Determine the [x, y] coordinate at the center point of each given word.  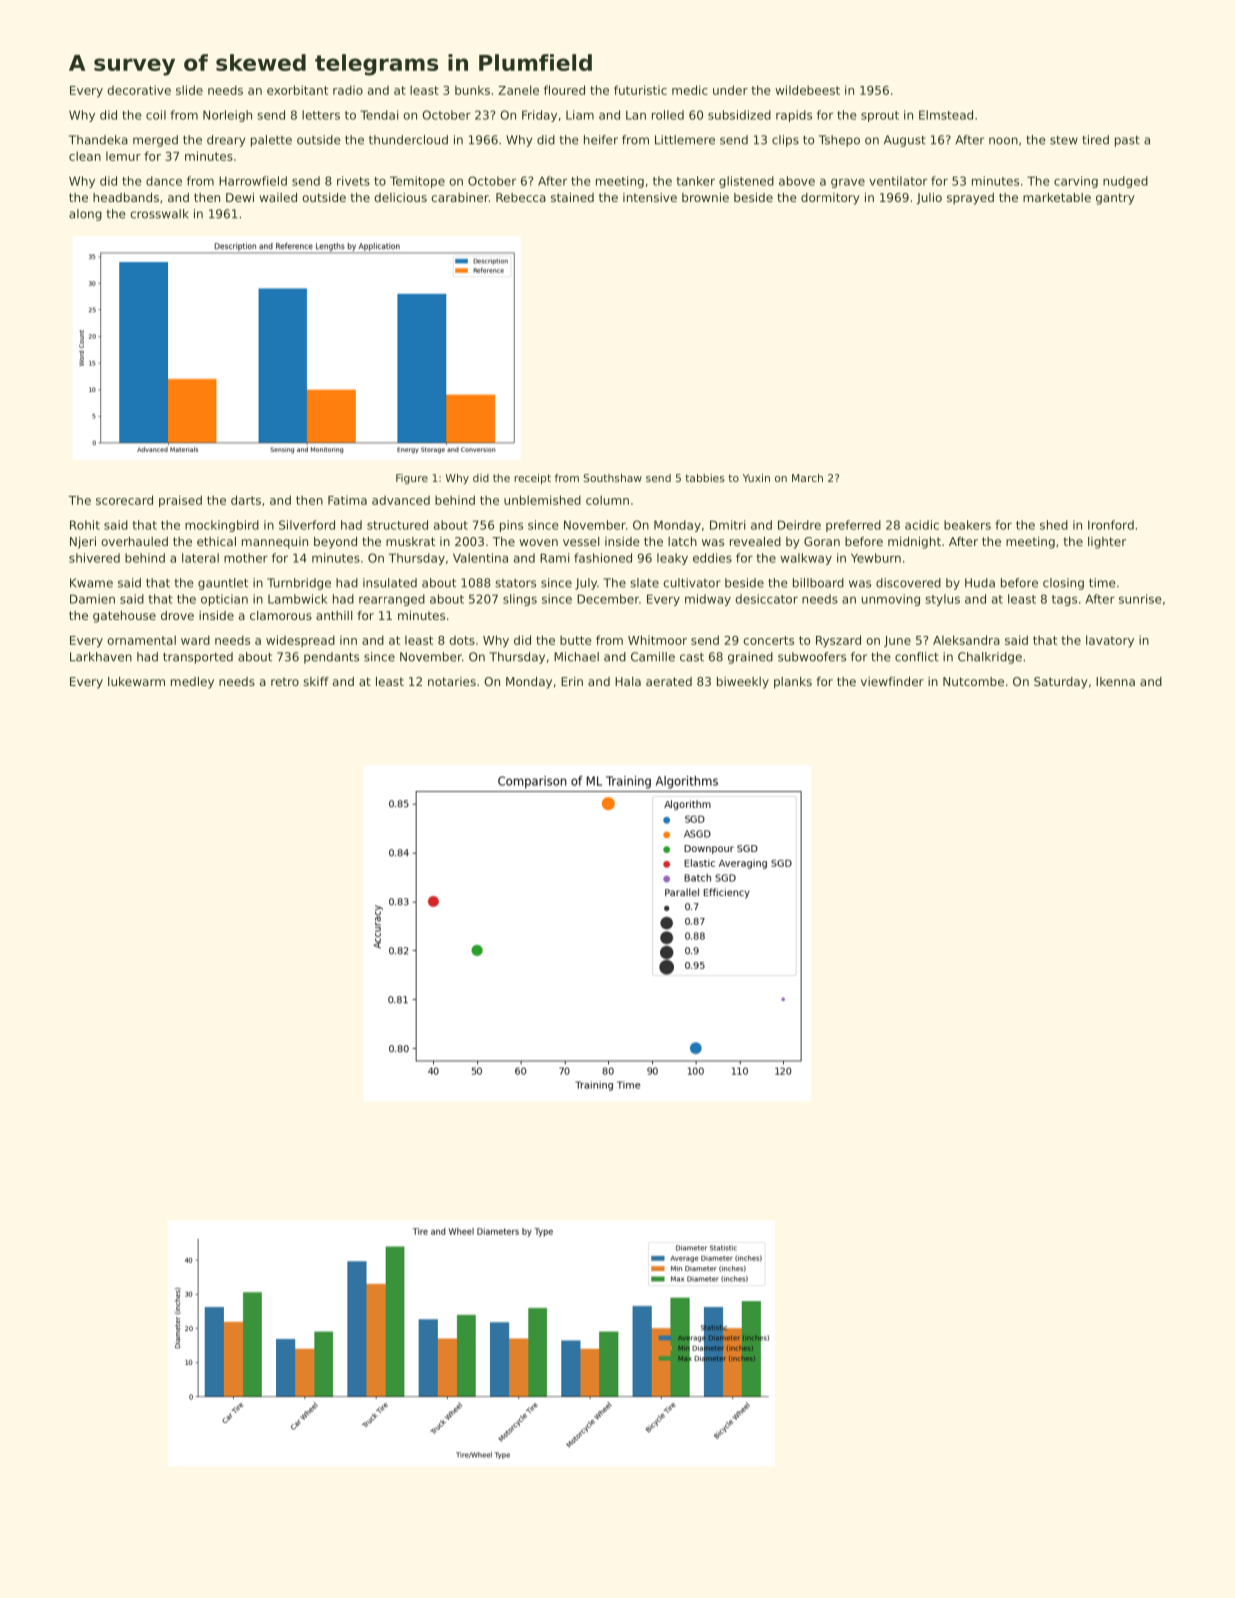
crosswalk [159, 214]
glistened [746, 182]
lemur [123, 156]
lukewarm [136, 681]
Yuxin [756, 478]
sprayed [970, 199]
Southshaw [613, 478]
